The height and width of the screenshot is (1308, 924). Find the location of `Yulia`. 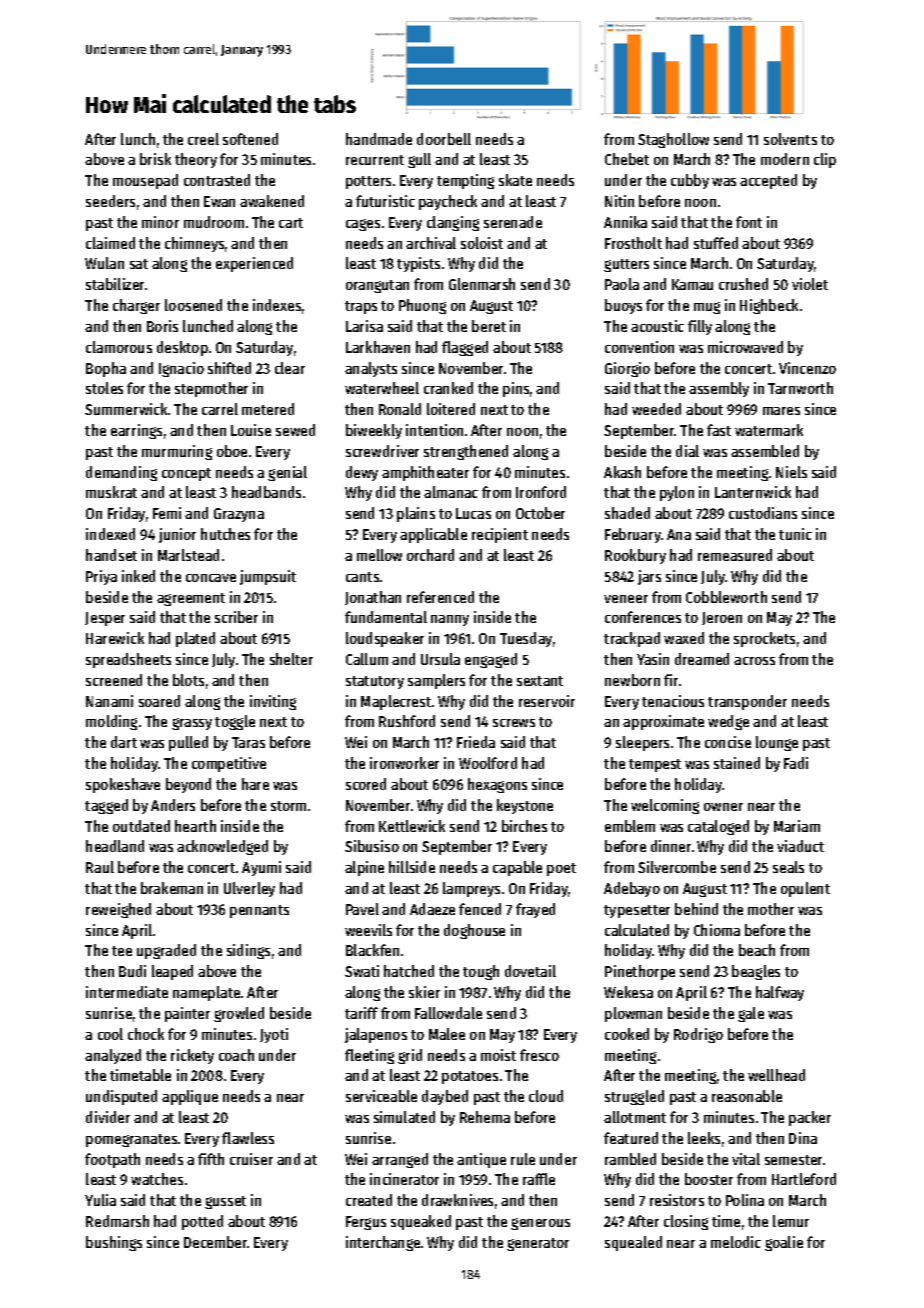

Yulia is located at coordinates (100, 1200).
